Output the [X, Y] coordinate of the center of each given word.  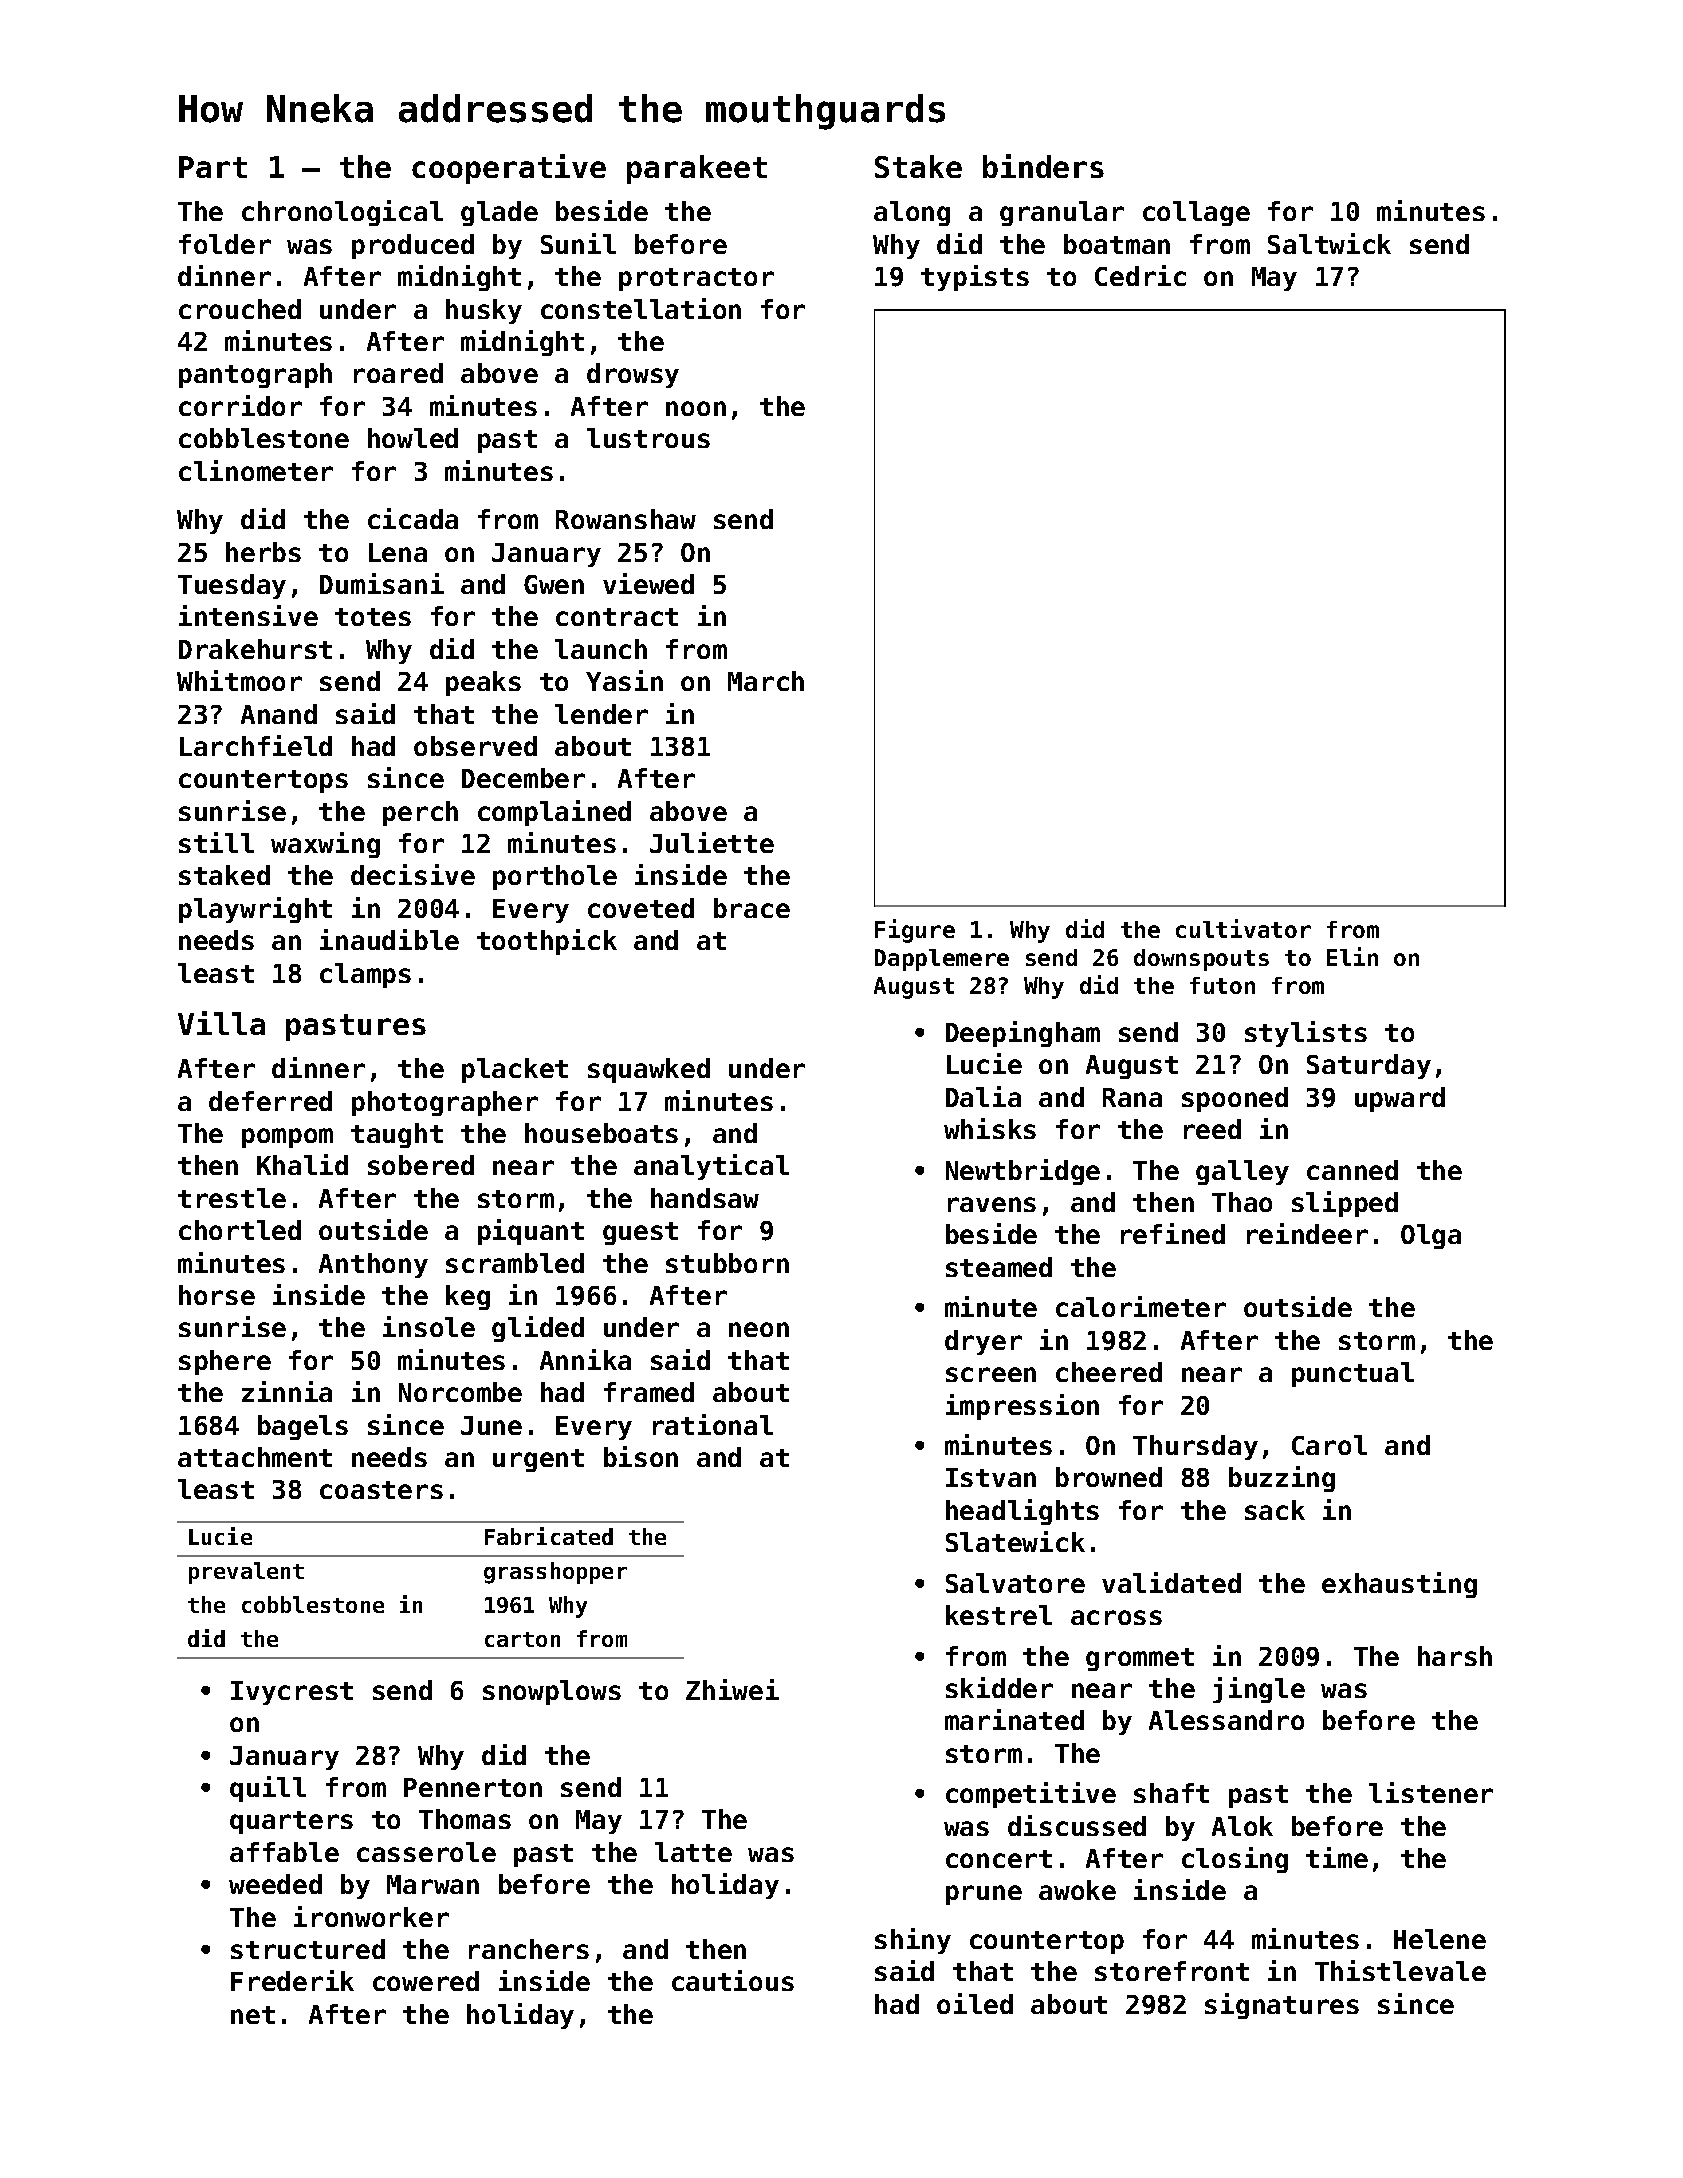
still [216, 842]
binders [1043, 166]
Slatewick [1015, 1541]
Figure [915, 931]
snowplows [552, 1692]
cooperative [509, 169]
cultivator [1243, 928]
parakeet [697, 169]
